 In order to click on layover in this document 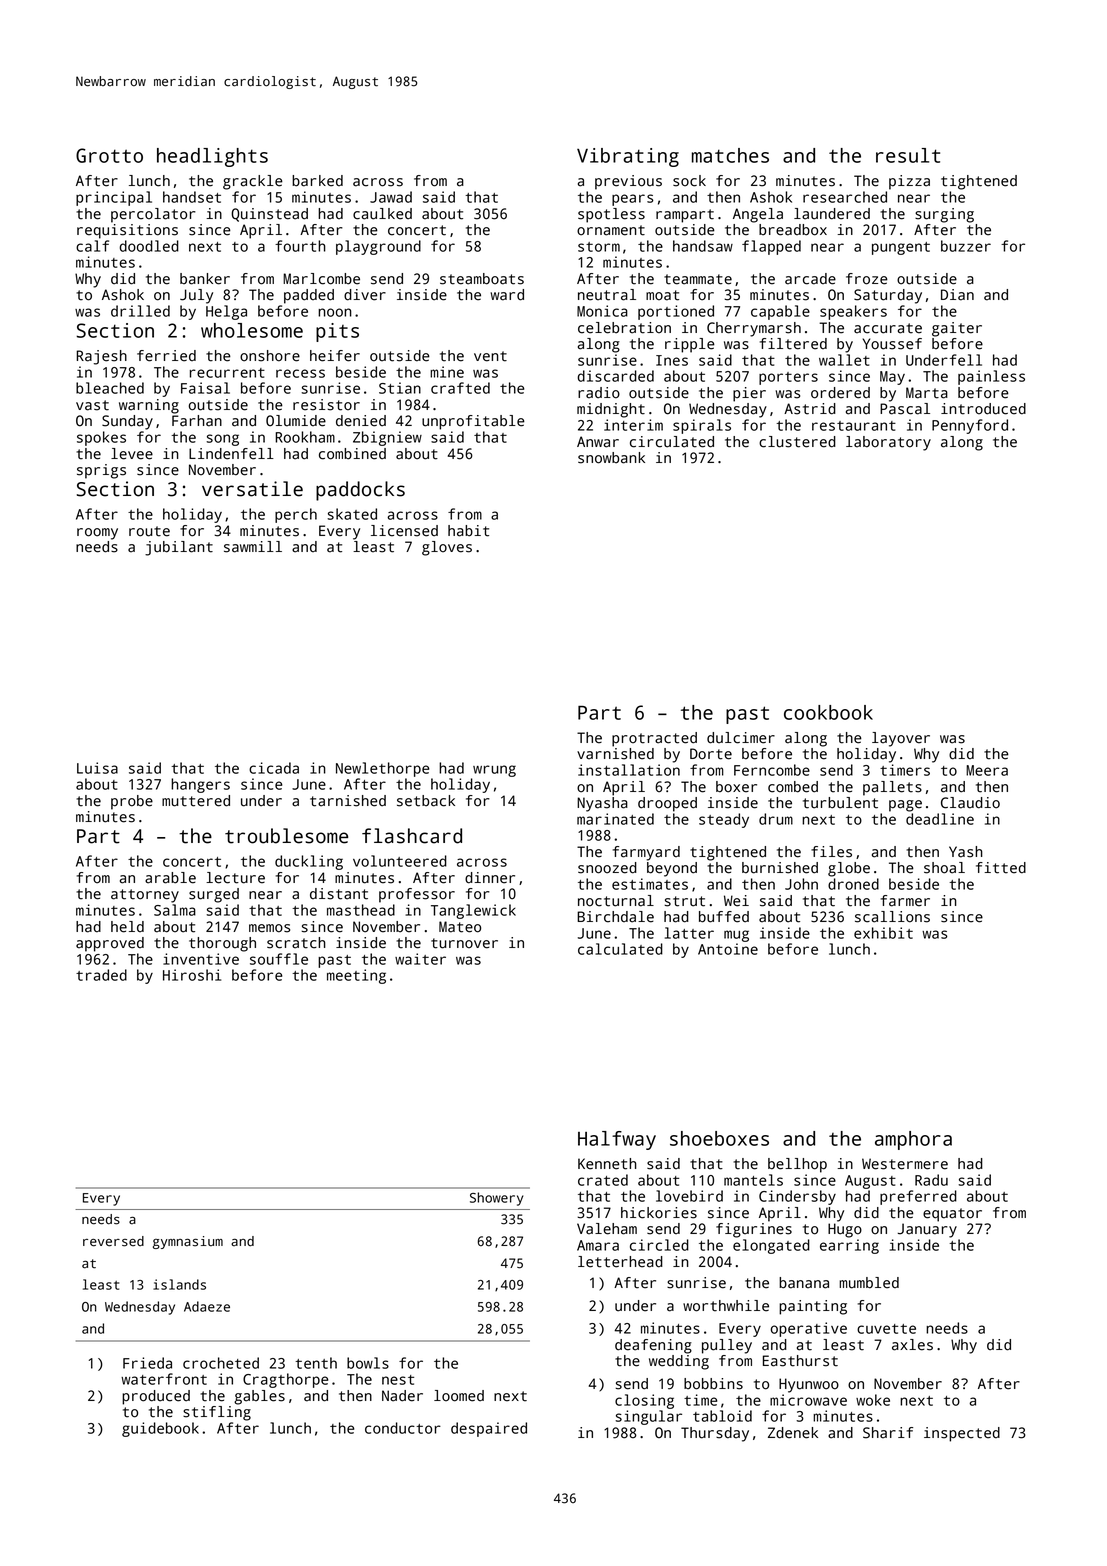, I will do `click(901, 739)`.
